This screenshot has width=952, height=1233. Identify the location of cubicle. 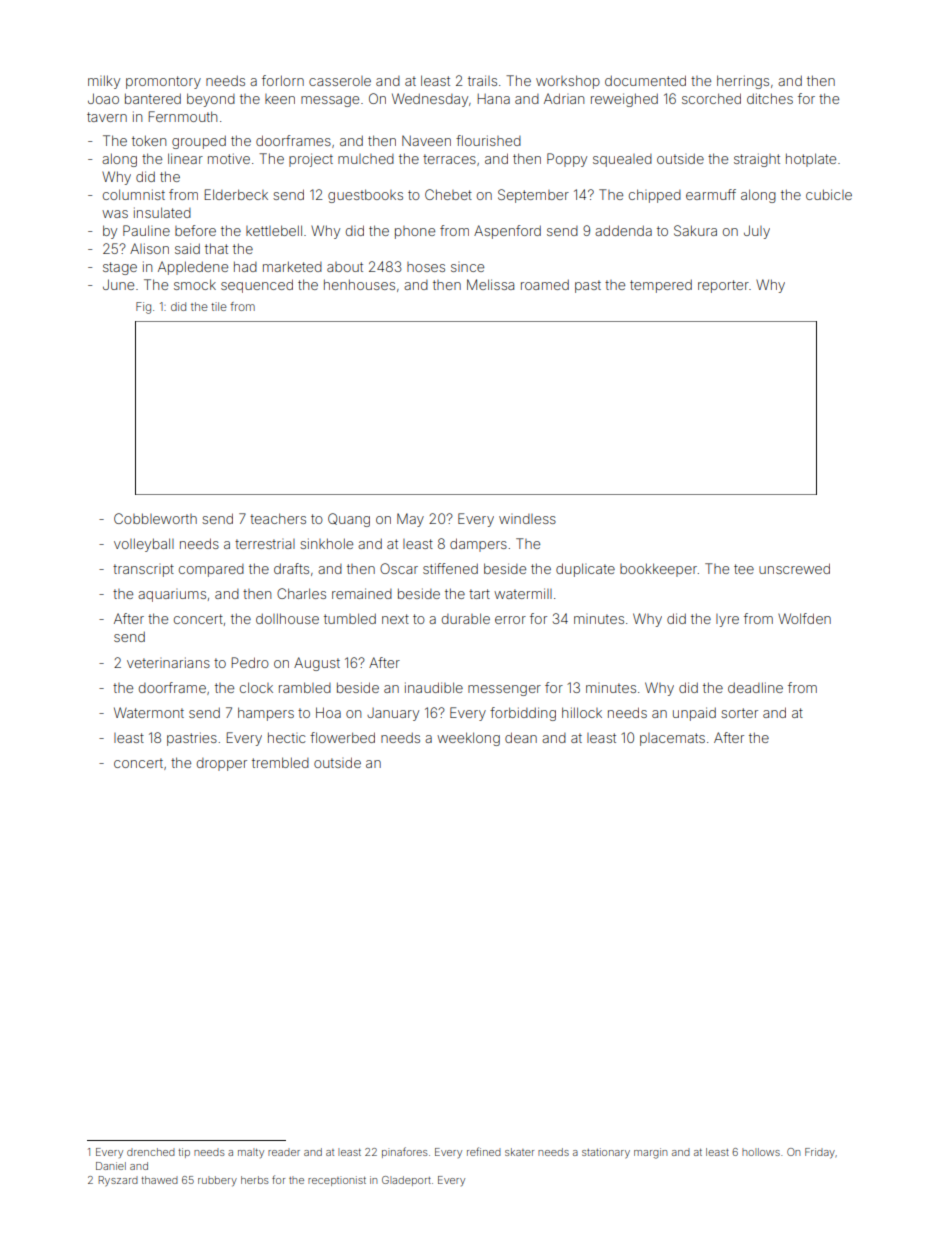
(829, 194).
